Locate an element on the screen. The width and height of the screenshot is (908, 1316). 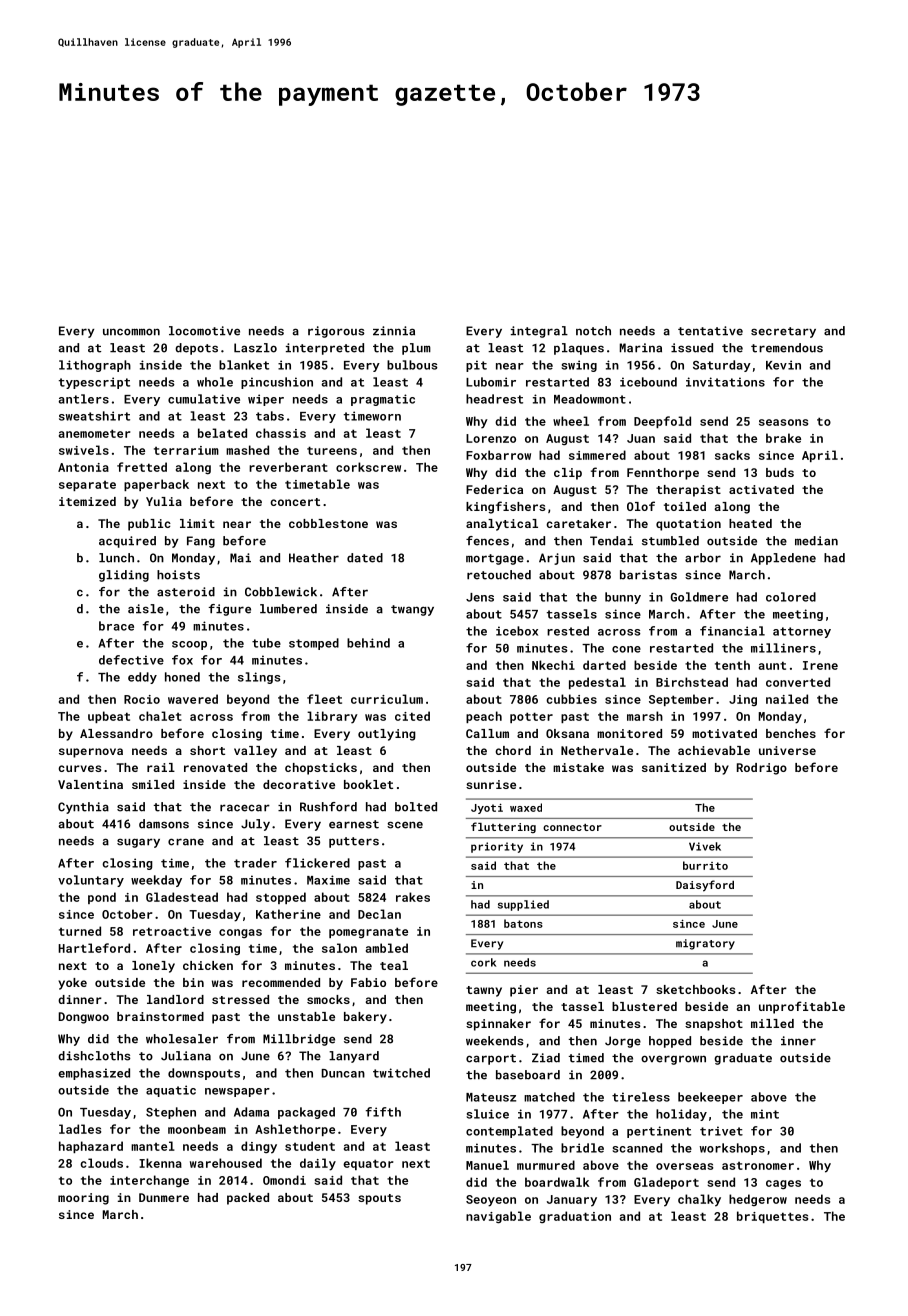
congas is located at coordinates (240, 933).
